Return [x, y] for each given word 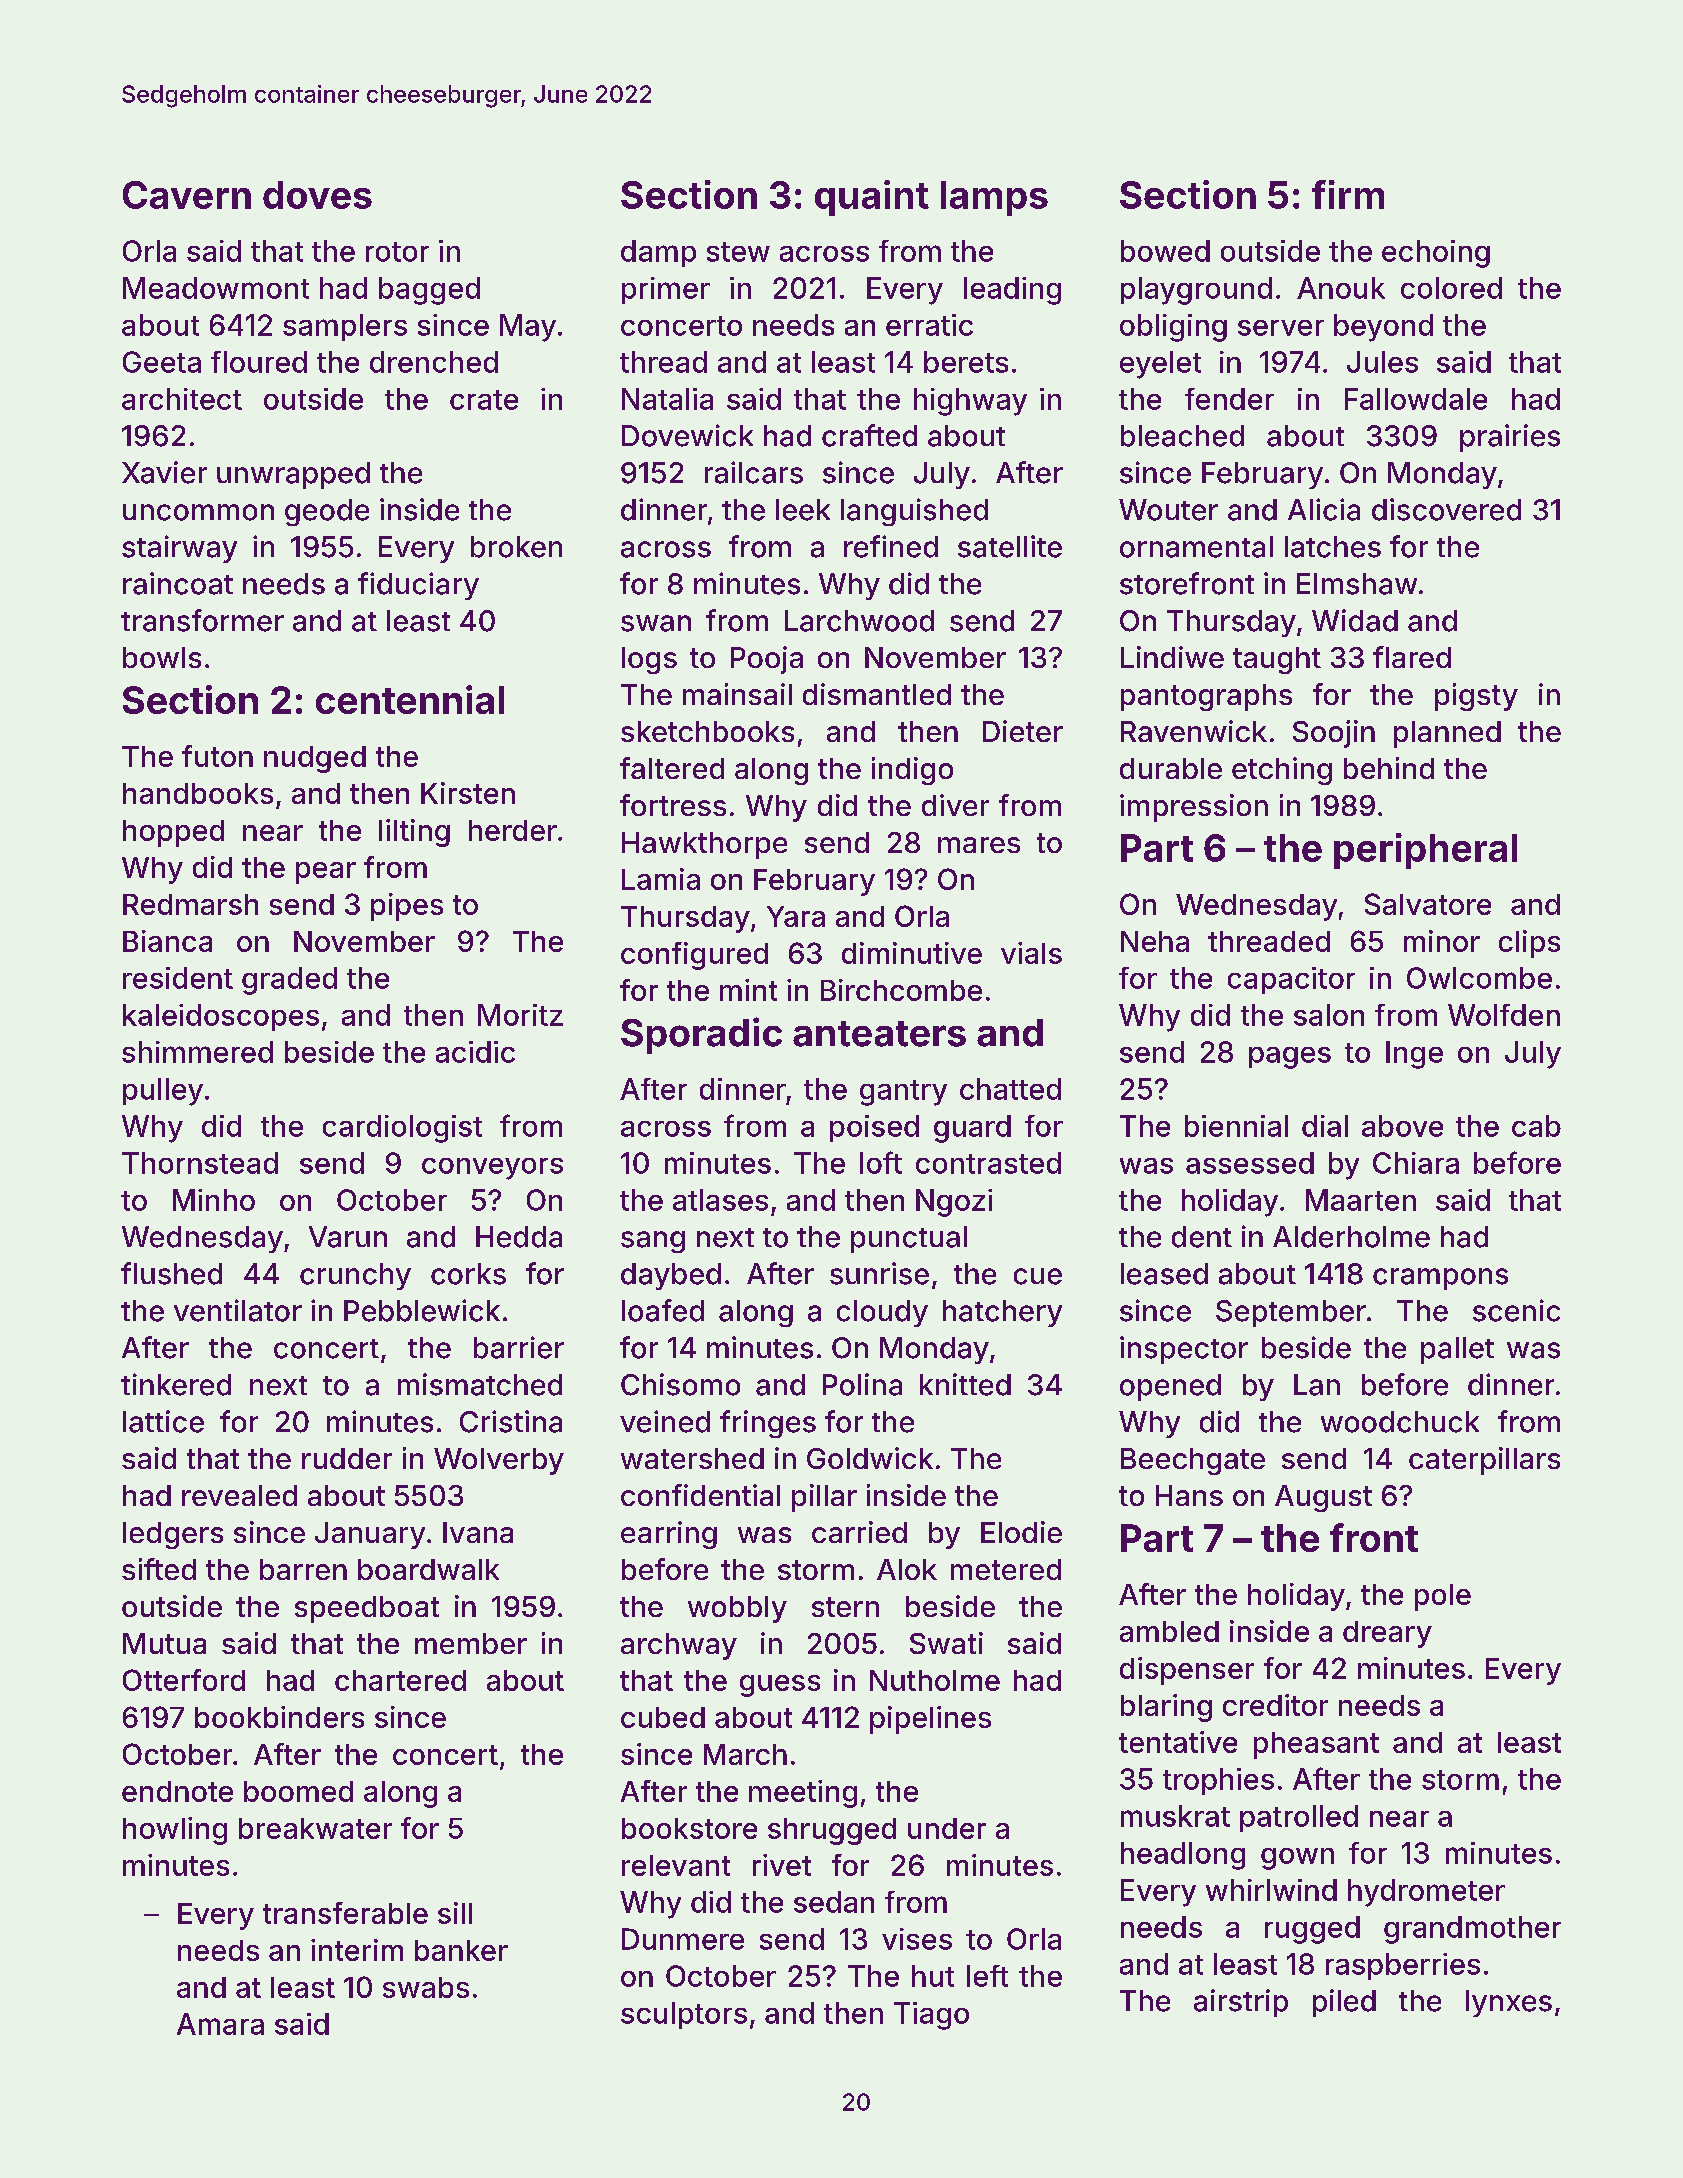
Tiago [931, 2016]
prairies [1510, 438]
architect [182, 399]
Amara [220, 2024]
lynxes [1509, 2003]
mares [979, 845]
